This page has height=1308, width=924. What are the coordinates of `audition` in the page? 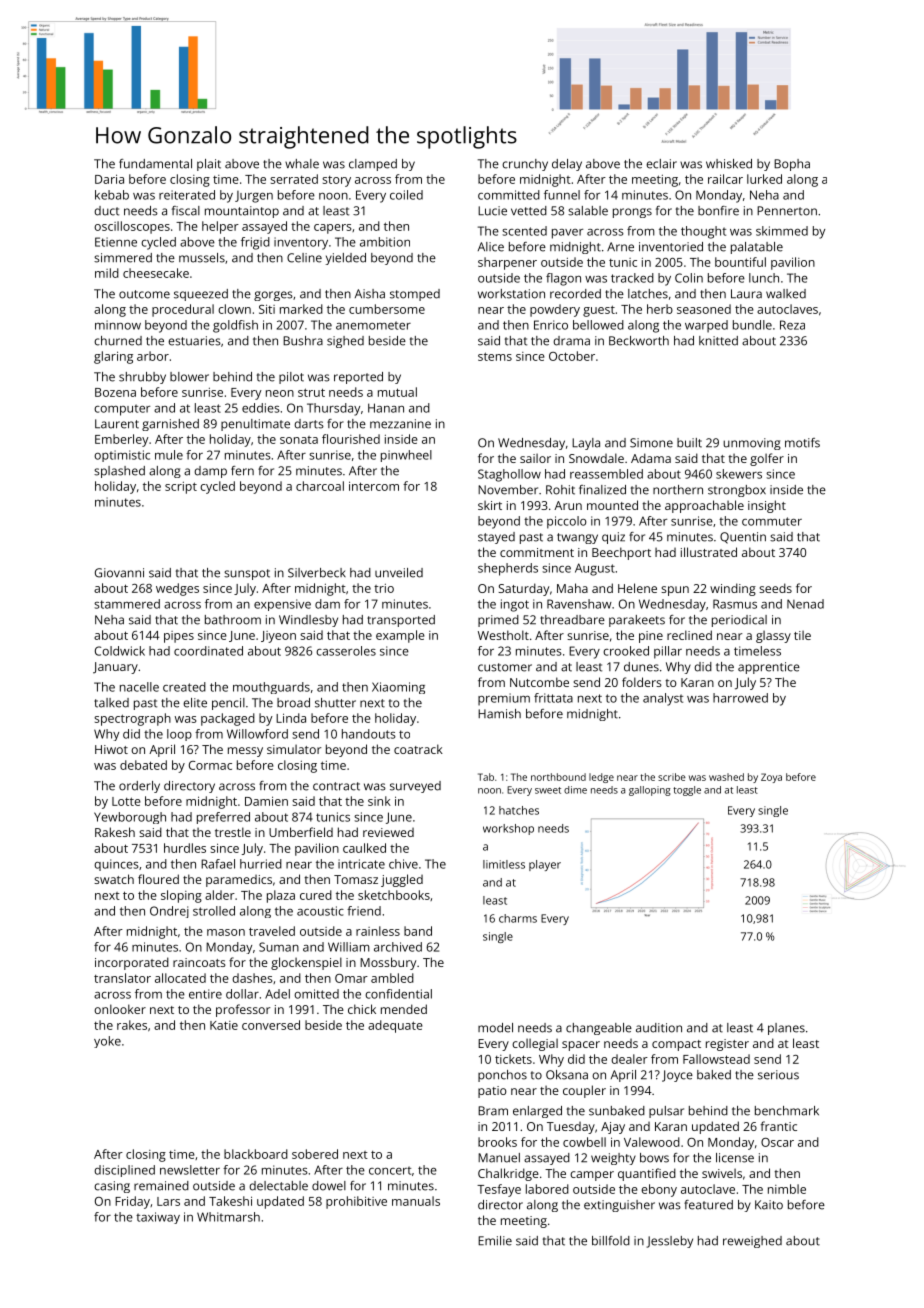 It's located at (659, 1028).
